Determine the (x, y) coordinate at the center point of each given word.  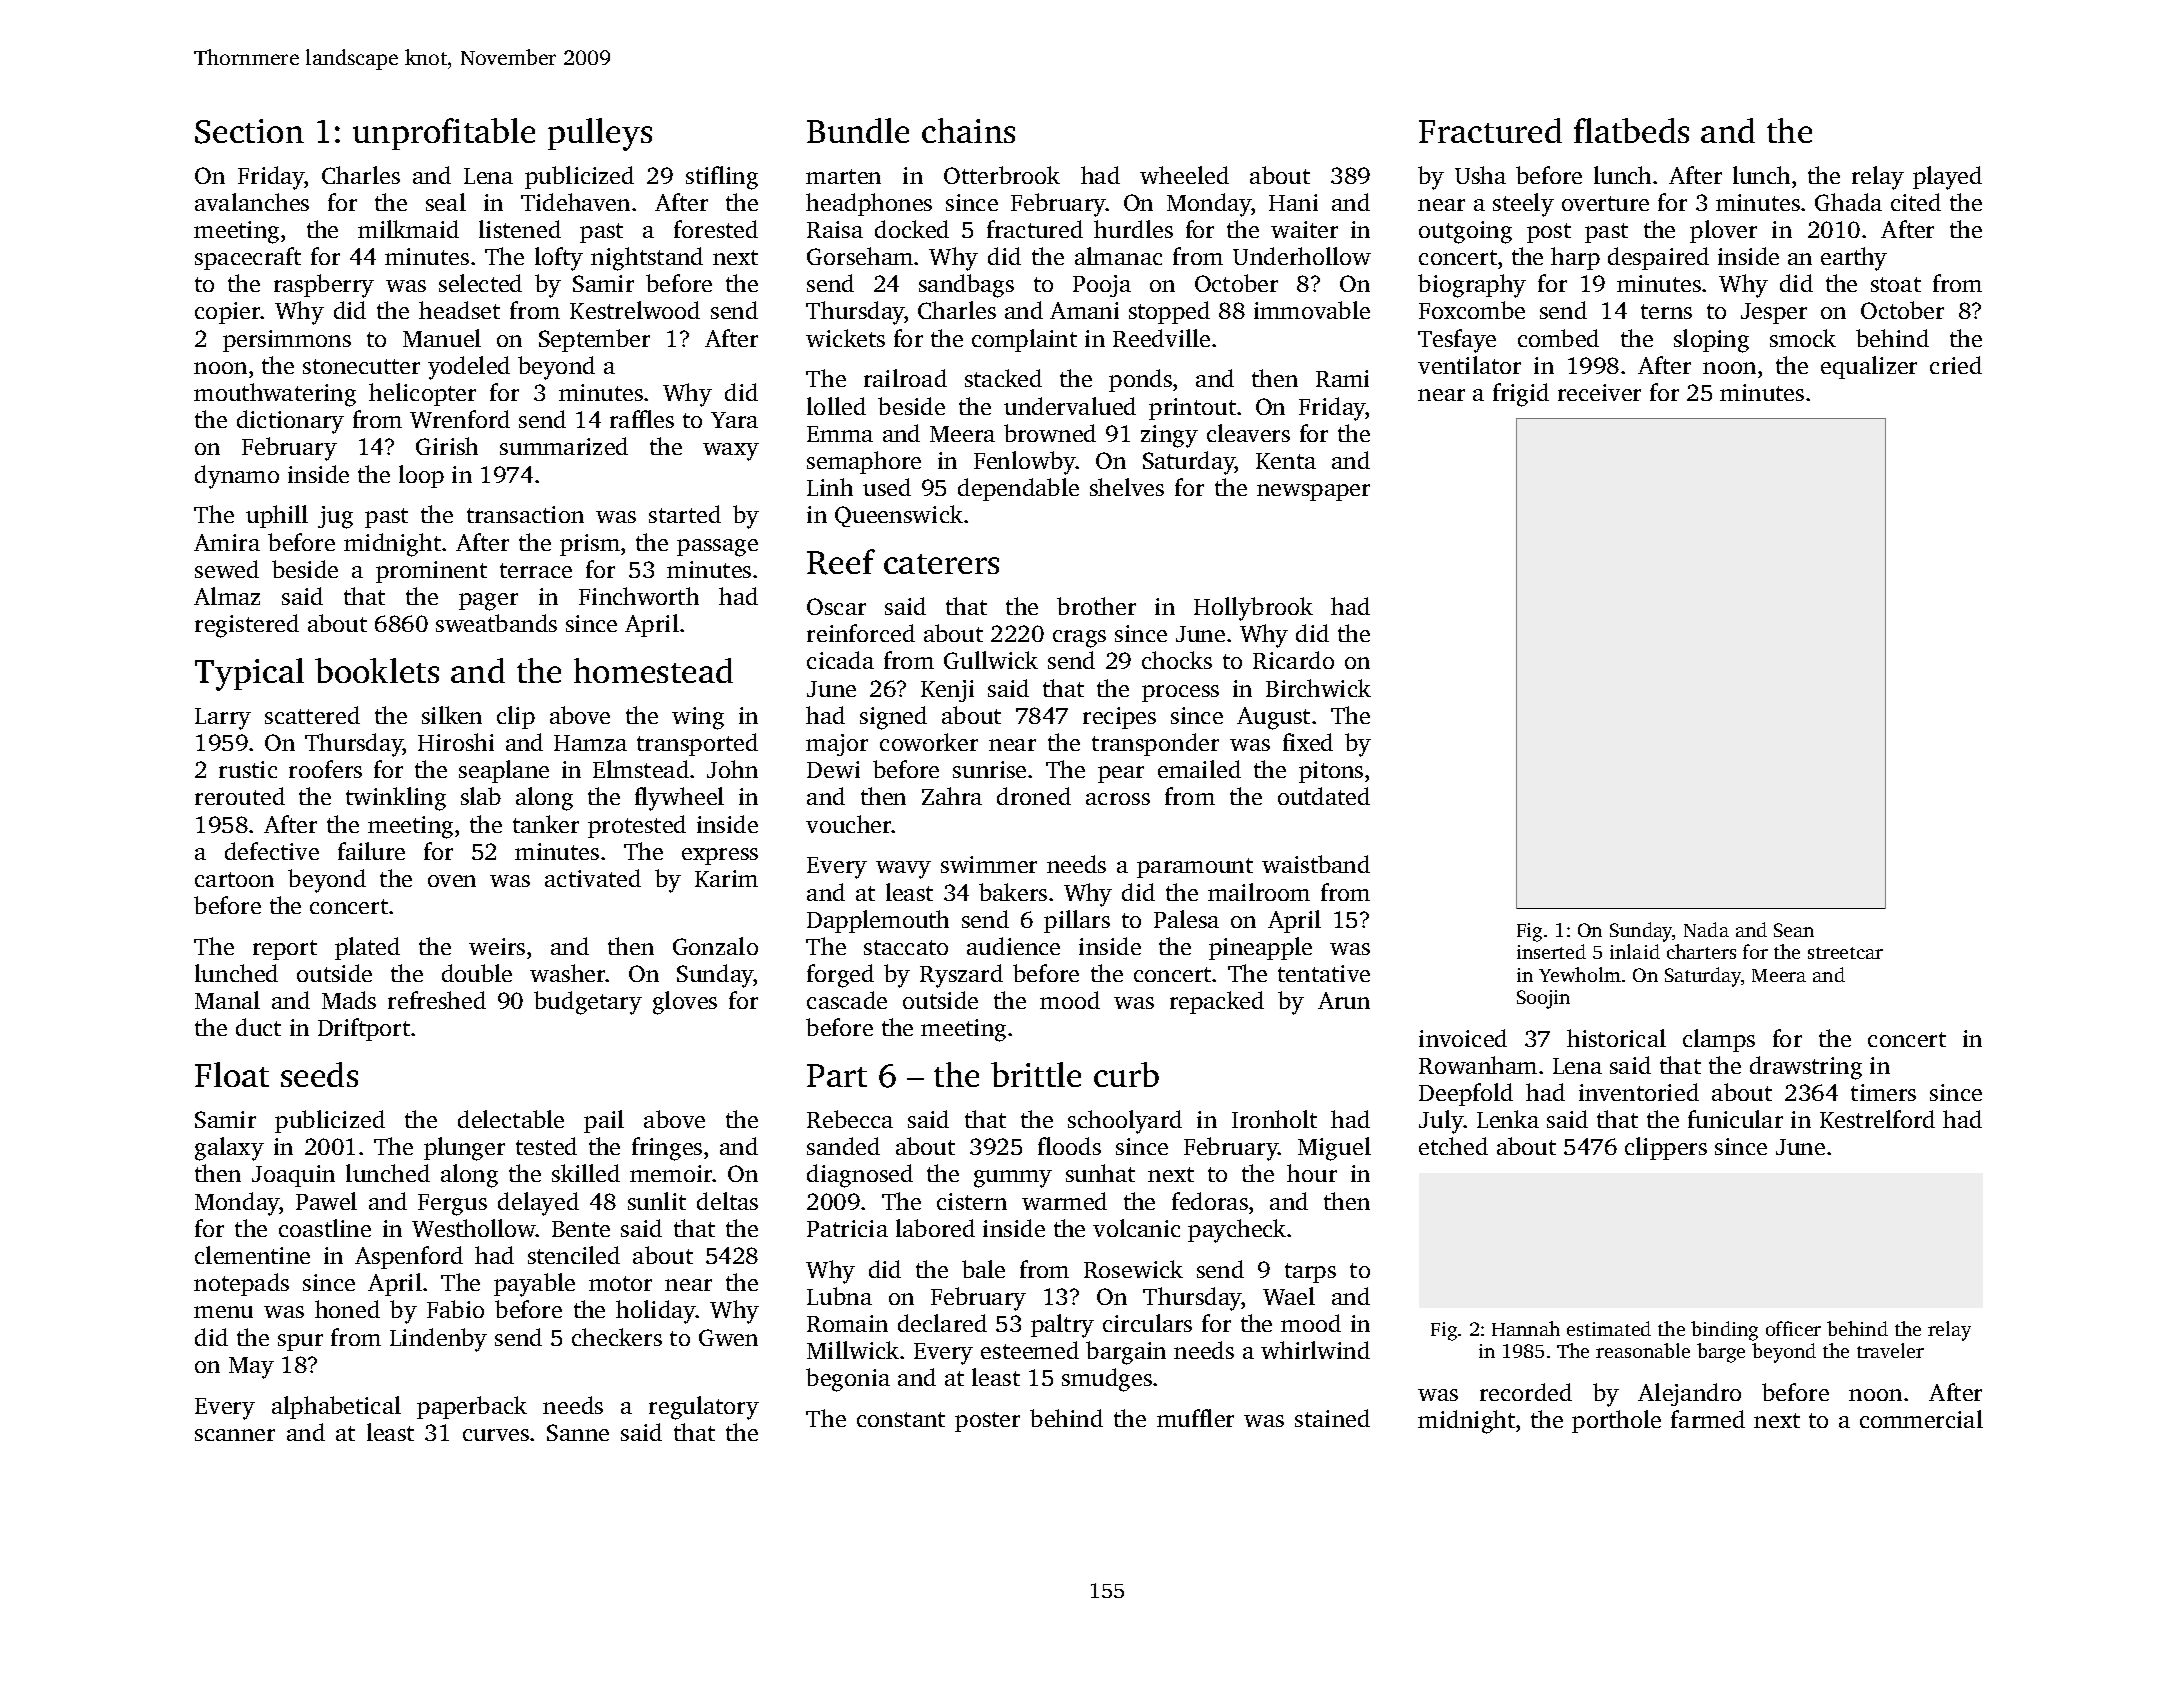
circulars (1147, 1323)
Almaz (227, 596)
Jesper (1774, 313)
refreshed (437, 1000)
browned (1050, 433)
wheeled (1184, 175)
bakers (1013, 892)
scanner (235, 1435)
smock (1803, 338)
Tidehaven (575, 202)
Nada (1706, 929)
